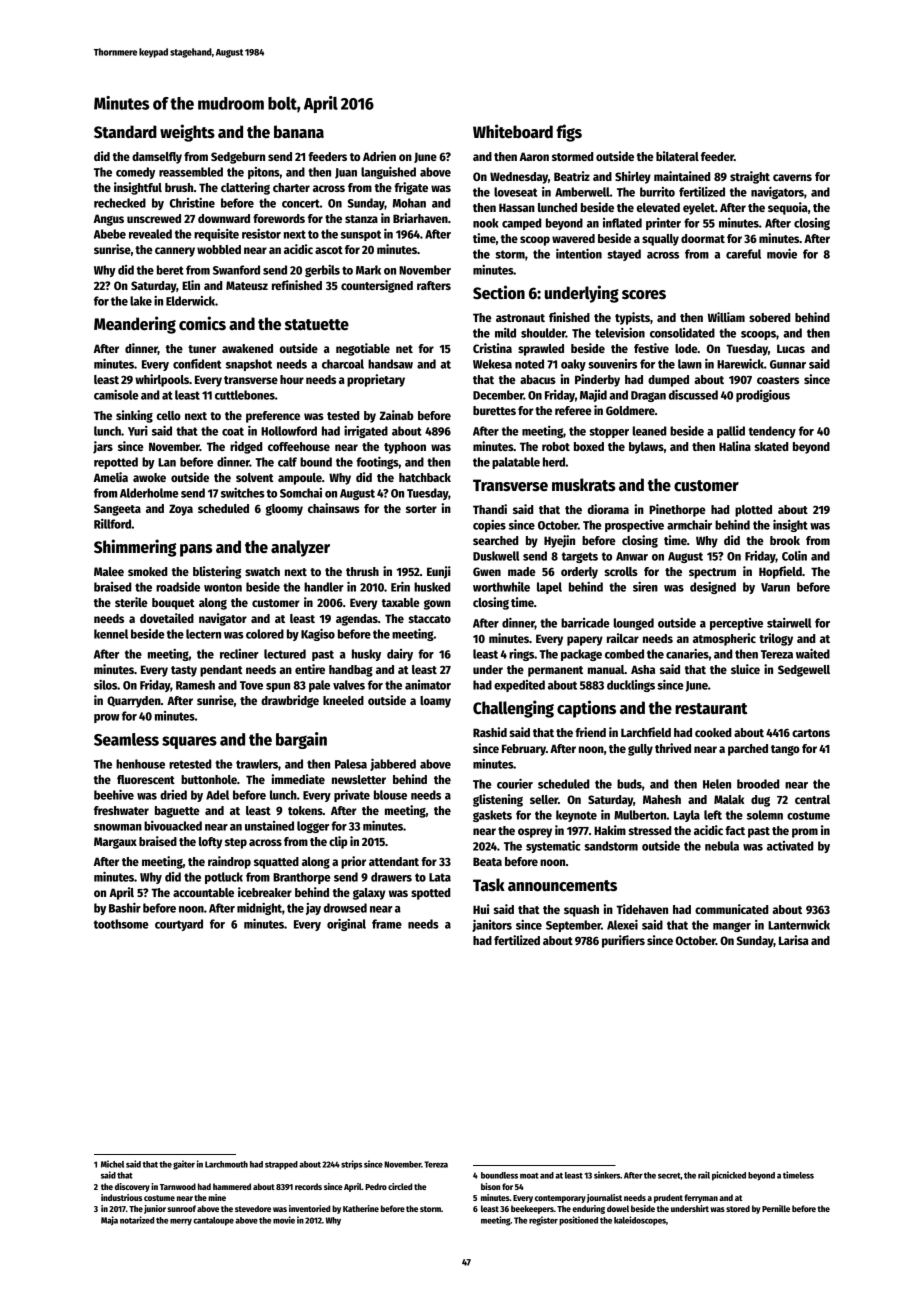  Describe the element at coordinates (126, 739) in the image. I see `Seamless` at that location.
